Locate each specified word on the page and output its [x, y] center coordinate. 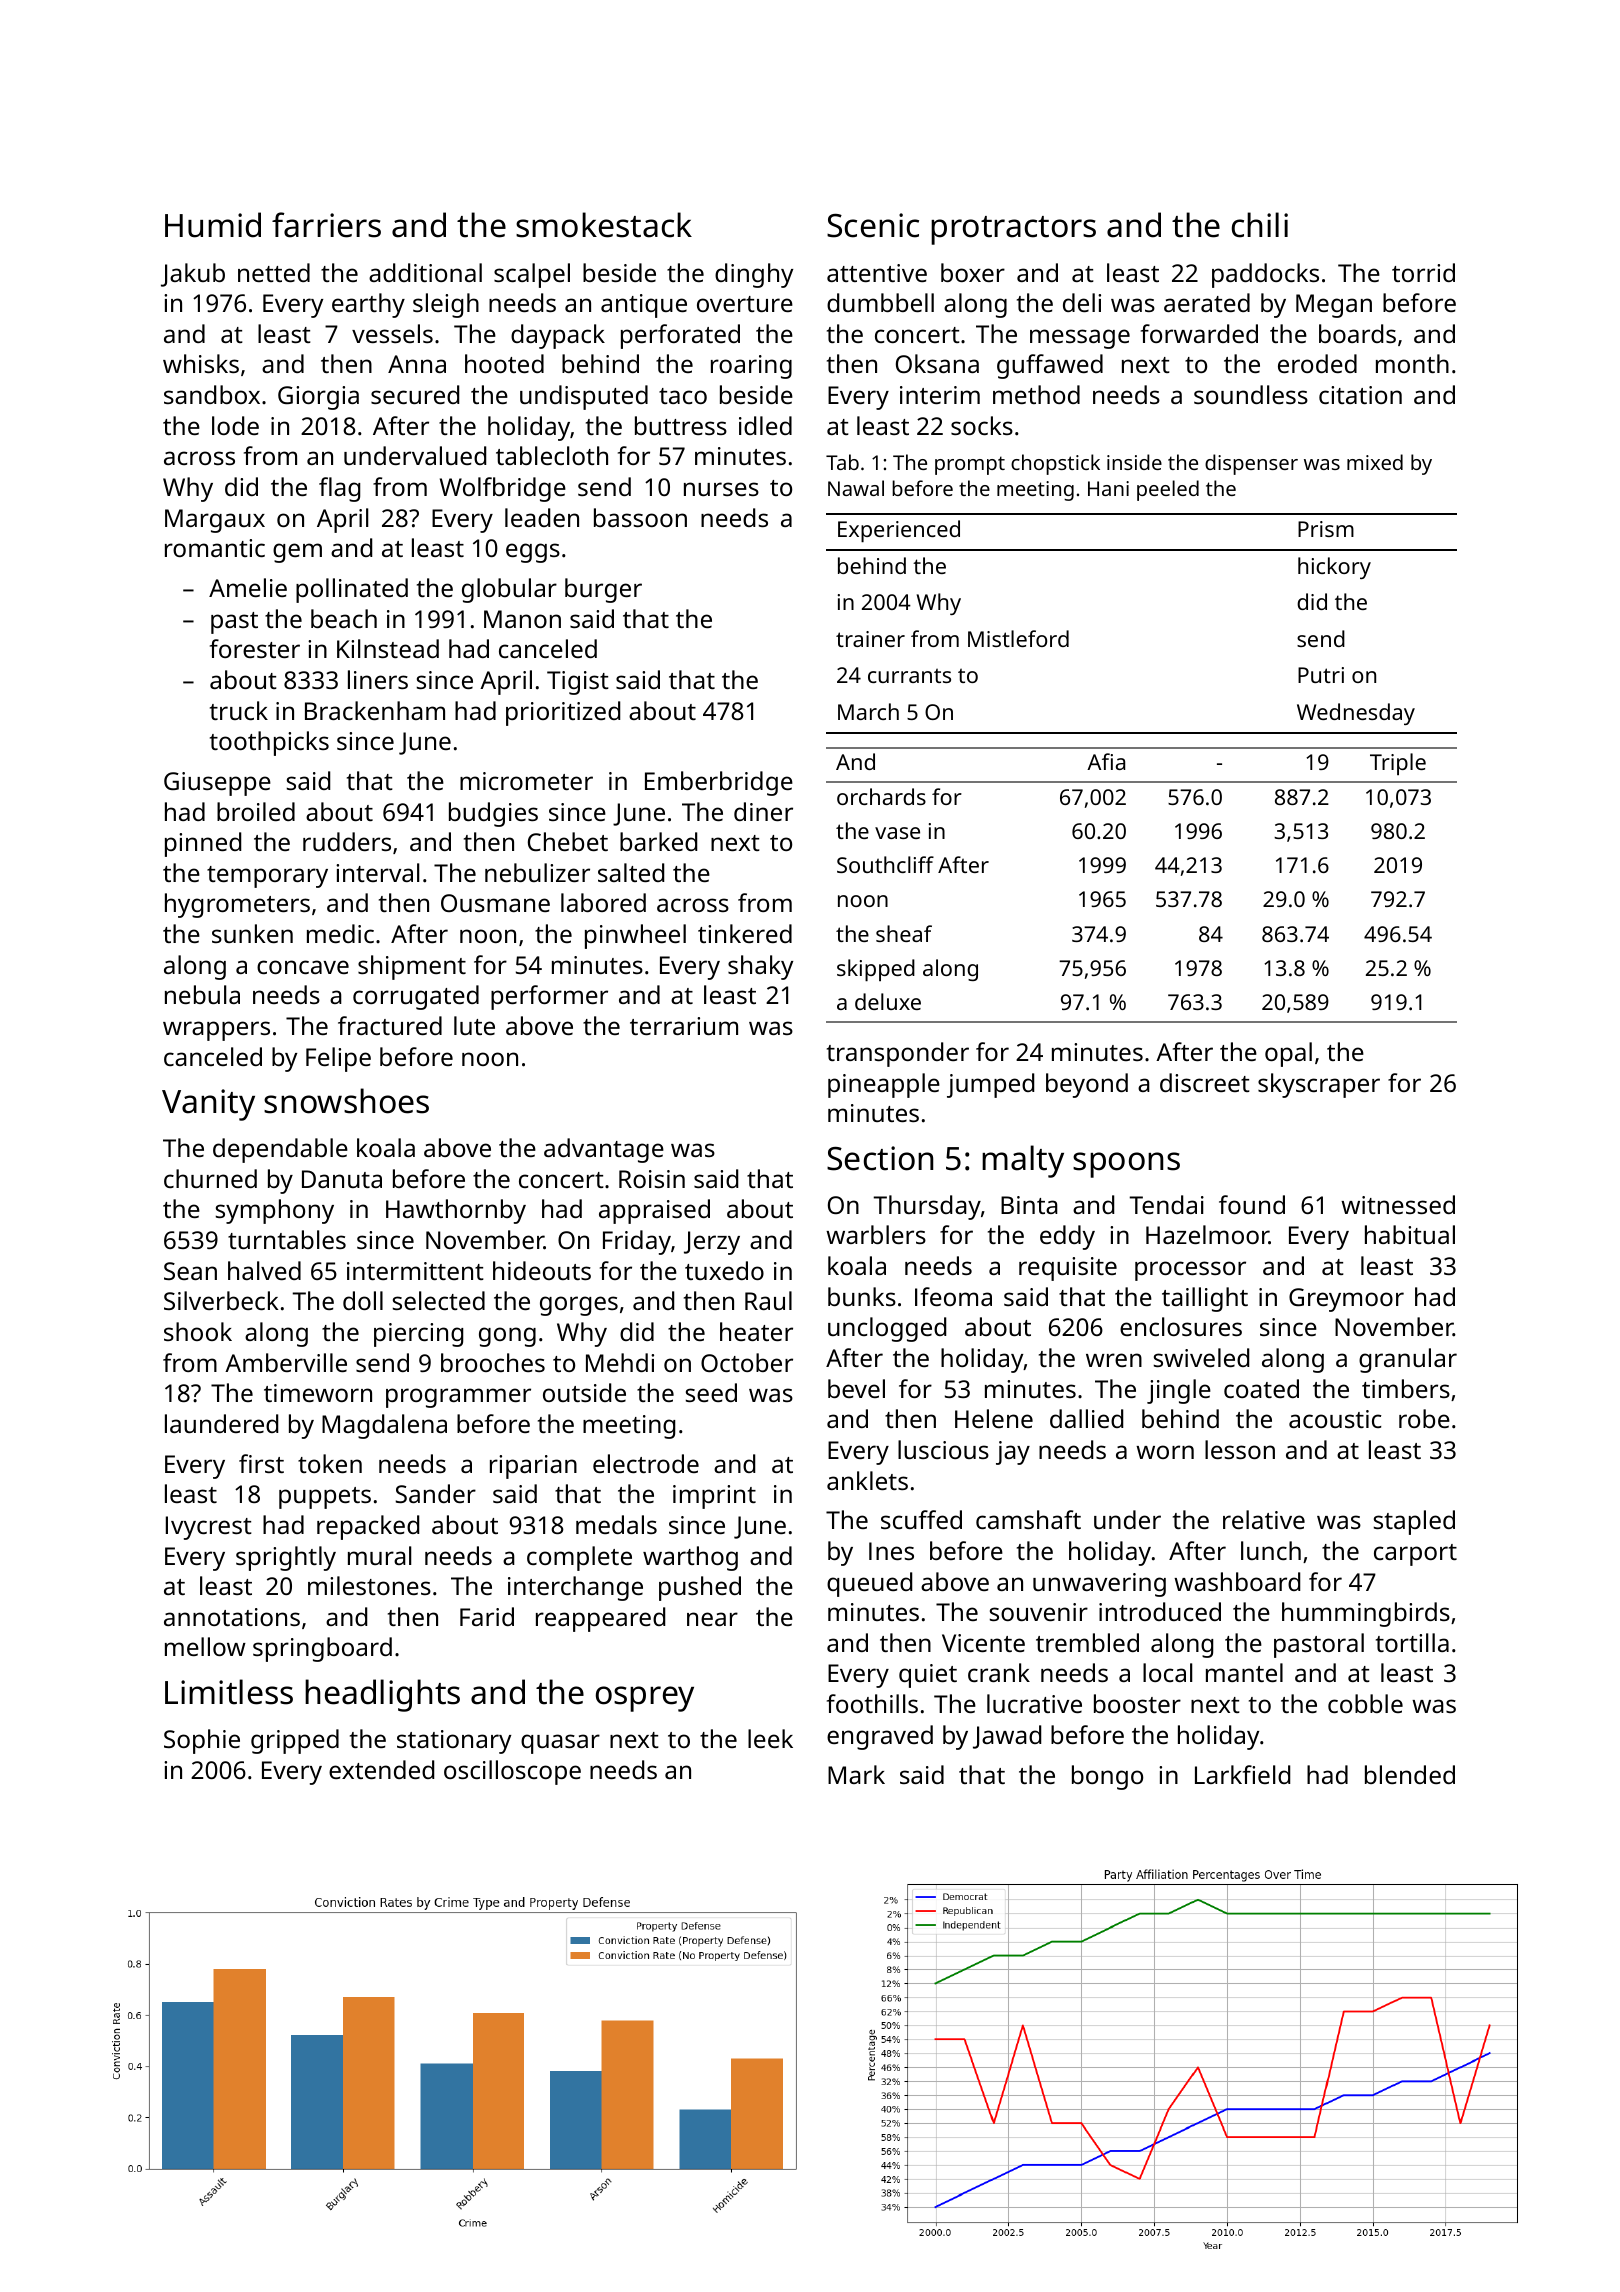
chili [1260, 225]
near [712, 1619]
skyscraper [1319, 1085]
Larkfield [1242, 1774]
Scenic [873, 225]
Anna [417, 364]
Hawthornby [456, 1211]
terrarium [684, 1026]
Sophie [202, 1741]
